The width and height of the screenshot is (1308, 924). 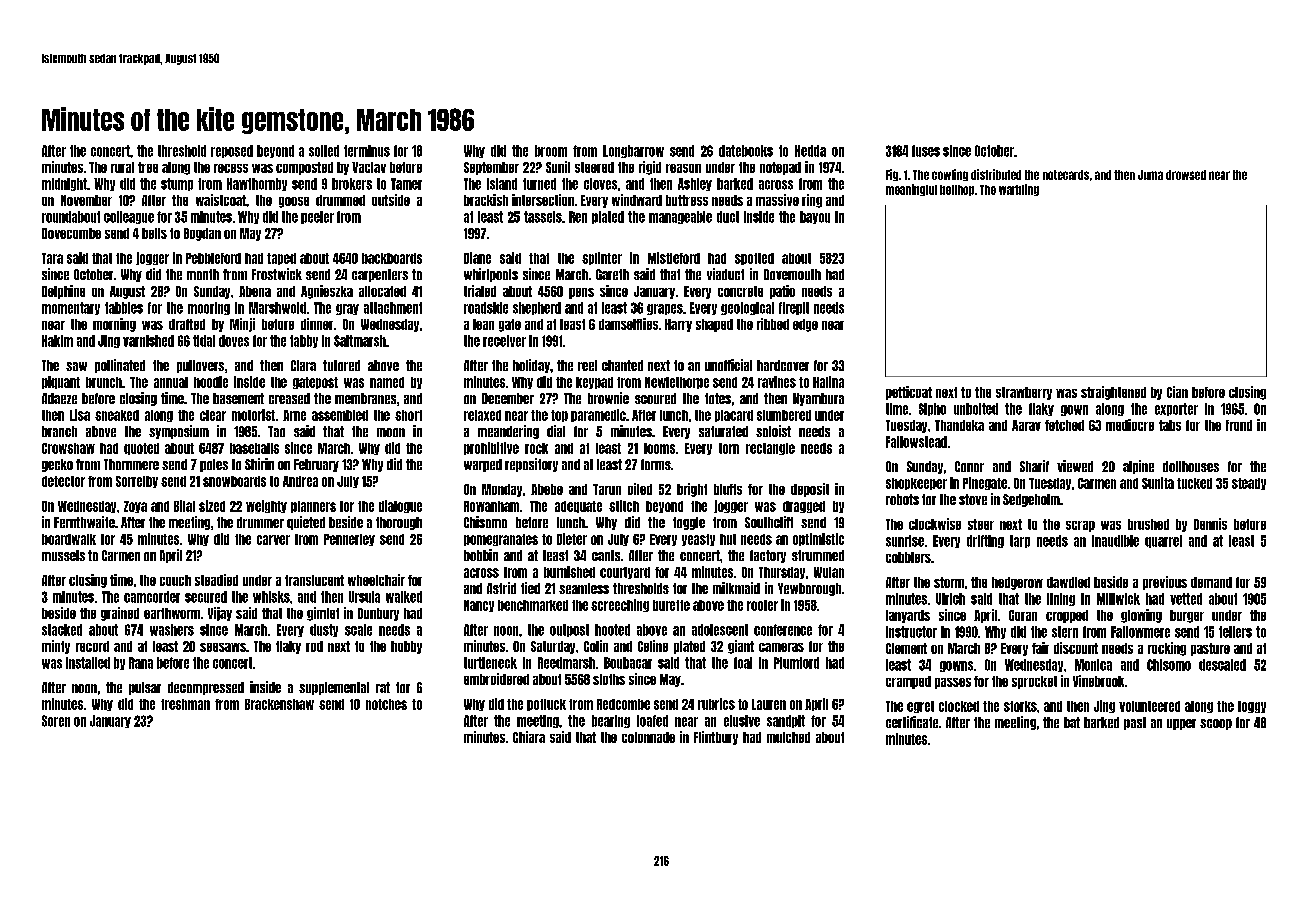 What do you see at coordinates (1186, 175) in the screenshot?
I see `drowsed` at bounding box center [1186, 175].
